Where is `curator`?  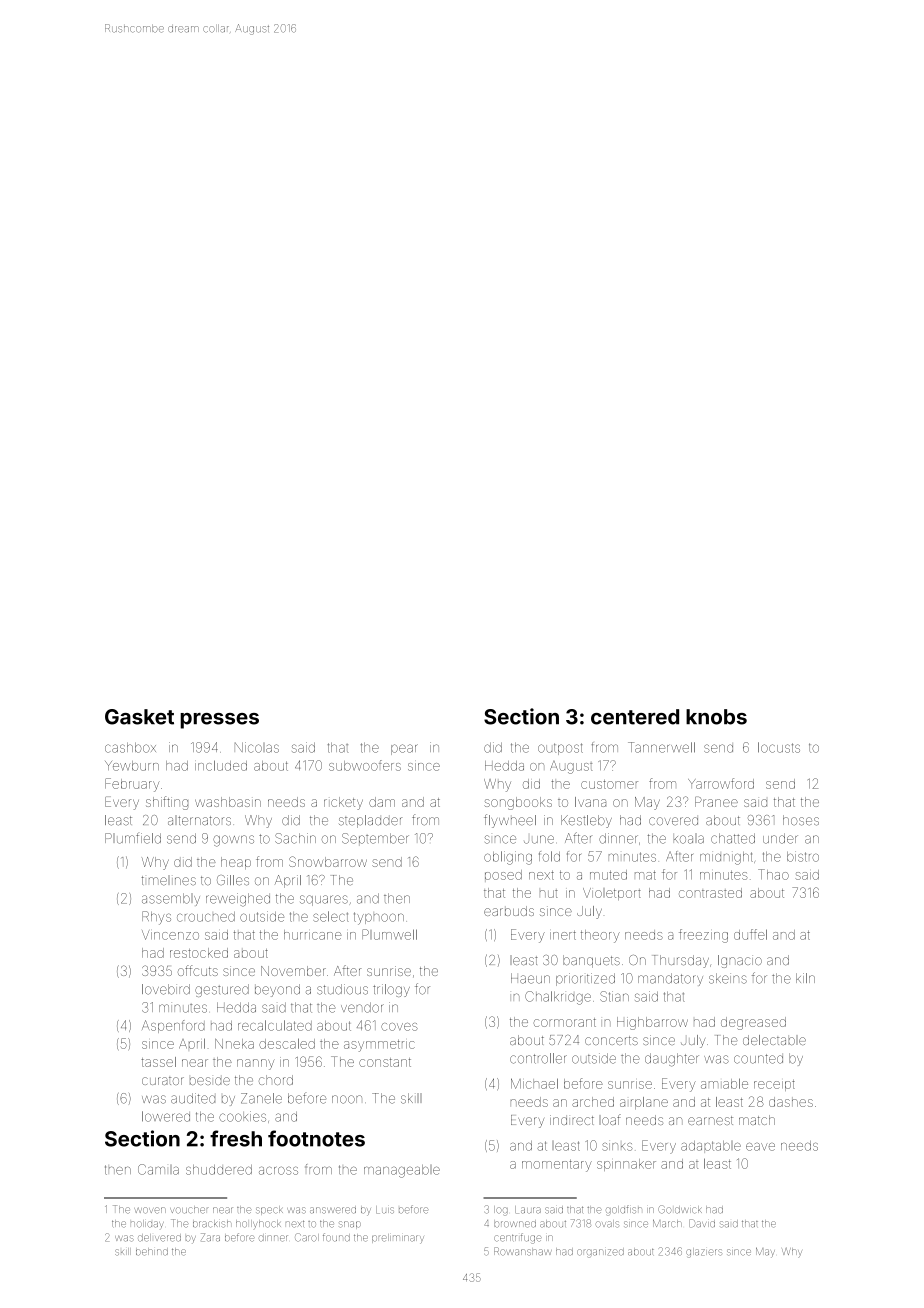
curator is located at coordinates (163, 1081).
